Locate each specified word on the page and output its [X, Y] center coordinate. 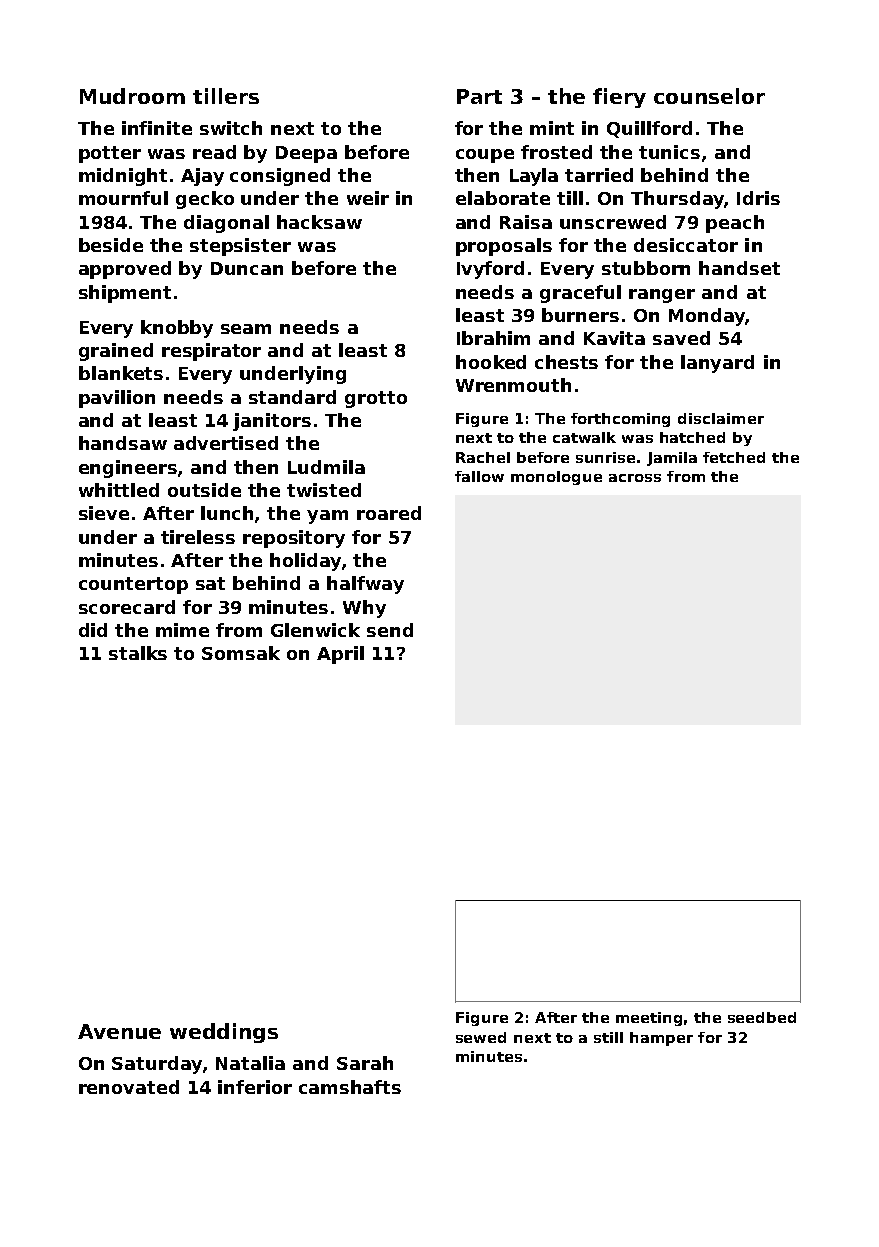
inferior [255, 1087]
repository [294, 539]
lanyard [717, 364]
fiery [619, 98]
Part [479, 96]
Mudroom [132, 96]
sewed [481, 1037]
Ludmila [326, 467]
